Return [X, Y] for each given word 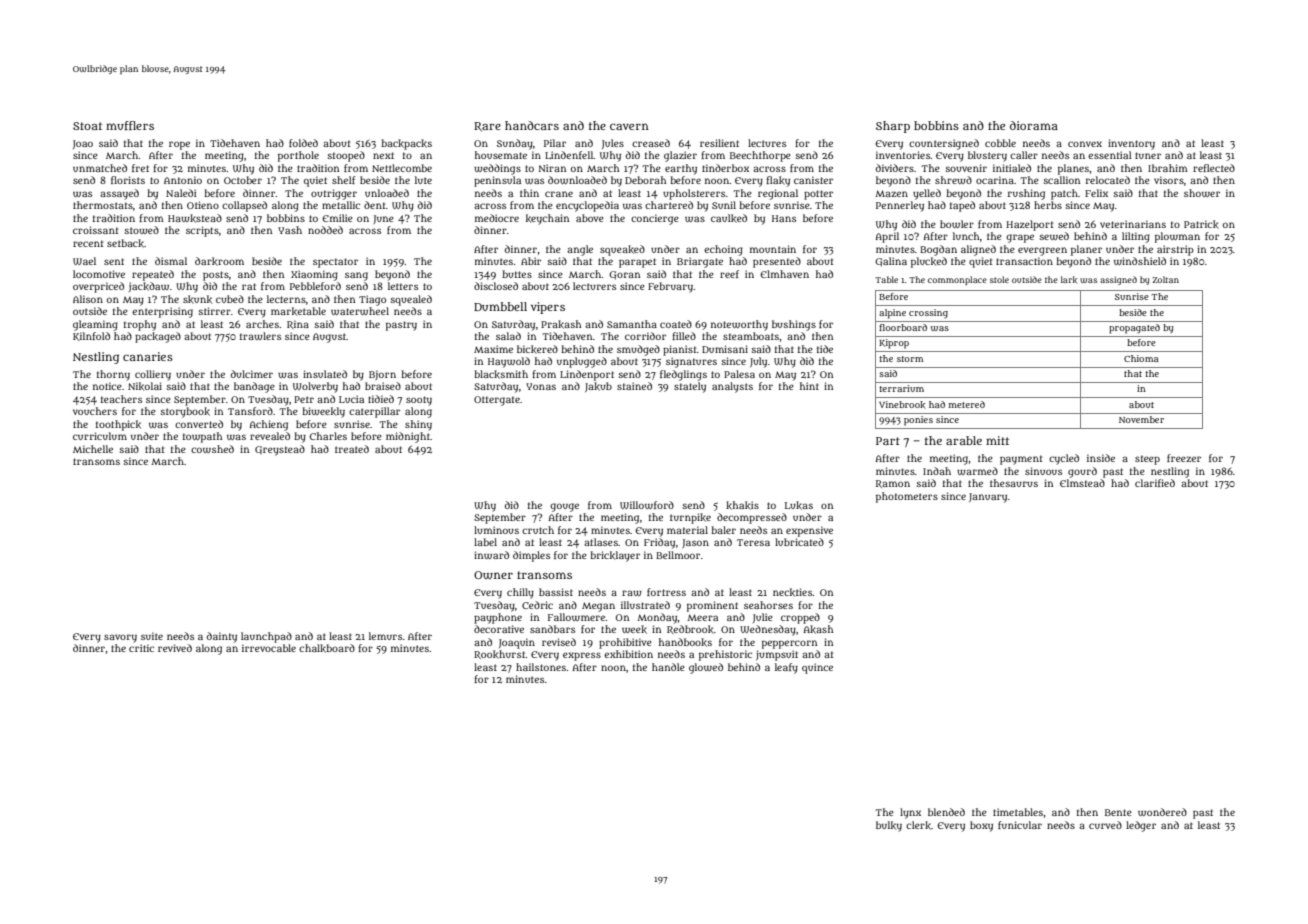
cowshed [212, 449]
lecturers [594, 286]
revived [175, 648]
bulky [889, 826]
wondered [1162, 812]
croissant [96, 230]
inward [491, 555]
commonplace [957, 280]
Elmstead [1082, 483]
